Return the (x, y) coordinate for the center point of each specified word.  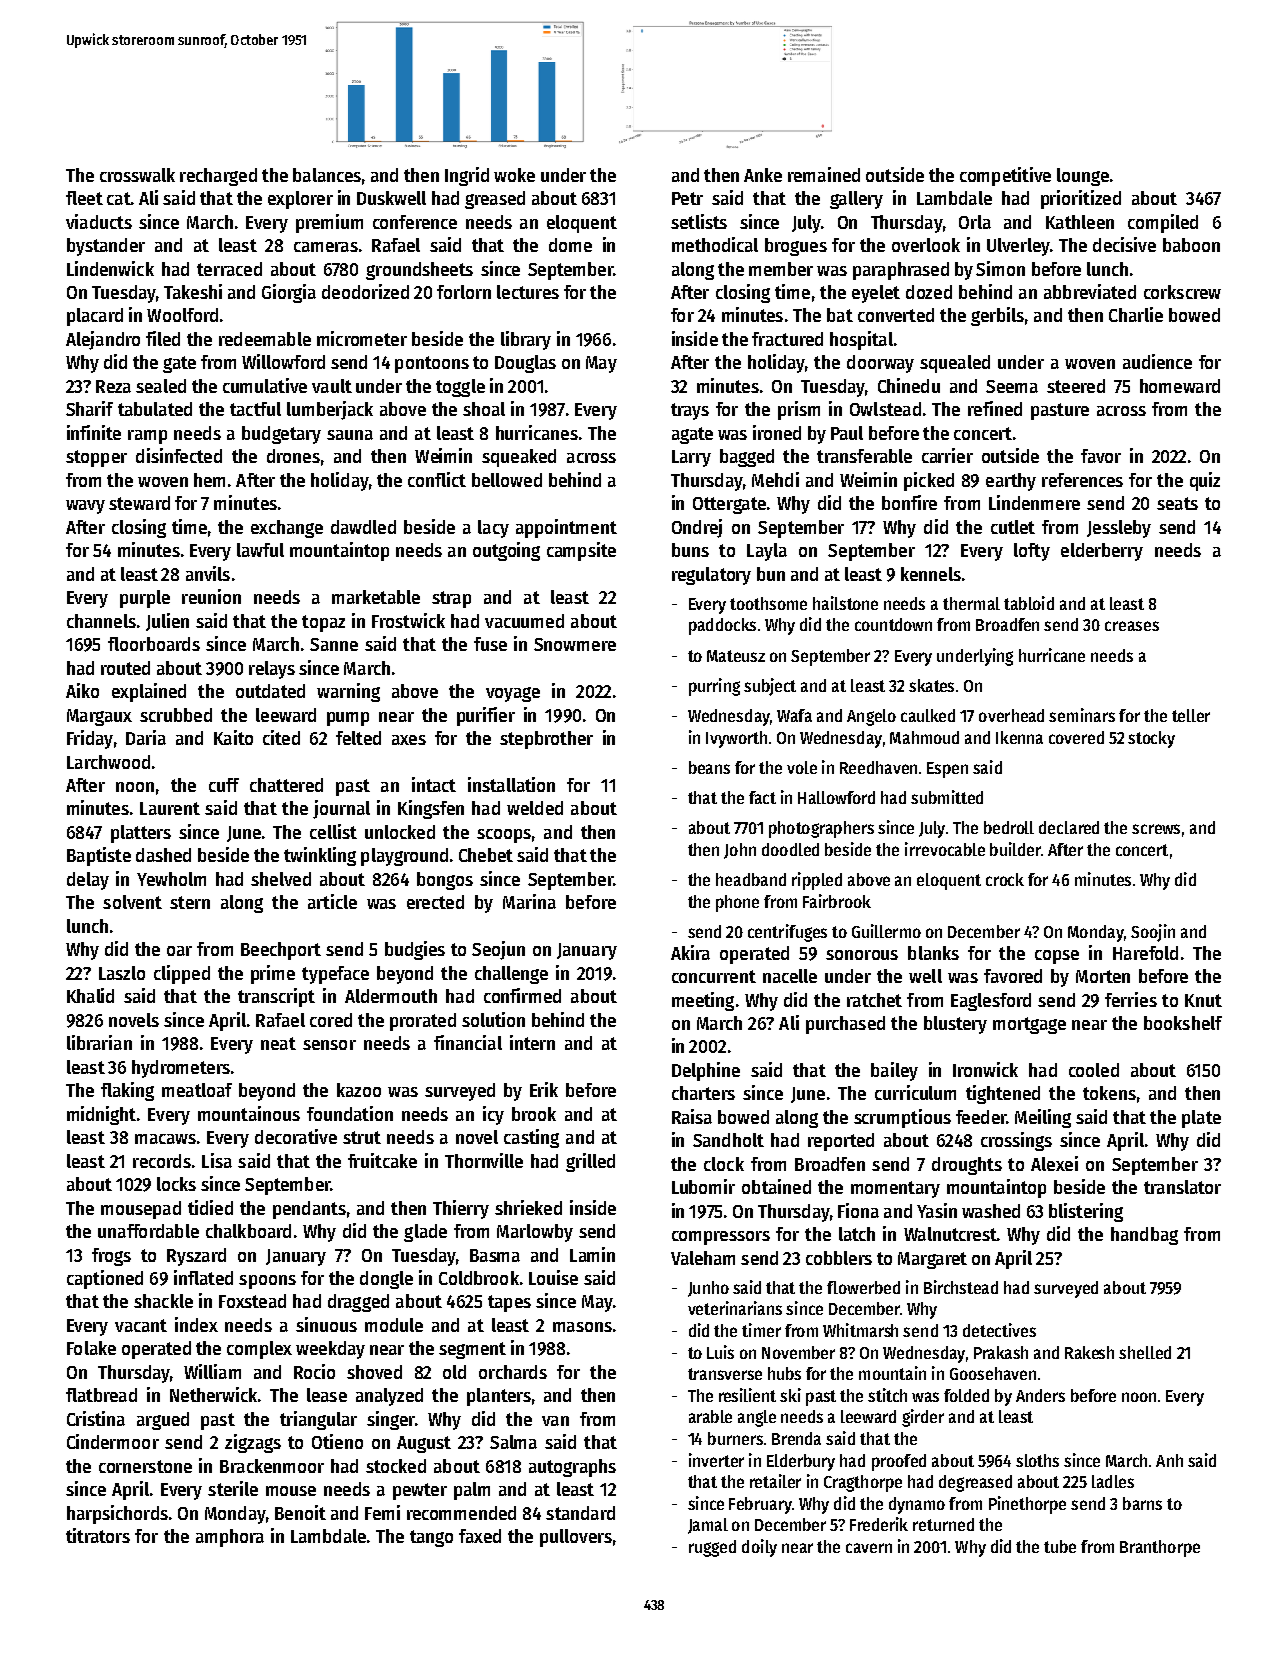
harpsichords (117, 1514)
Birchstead (961, 1287)
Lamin (592, 1254)
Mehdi (775, 479)
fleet (84, 198)
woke (514, 175)
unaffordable (148, 1231)
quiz (1205, 481)
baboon (1191, 245)
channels (101, 621)
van (555, 1421)
